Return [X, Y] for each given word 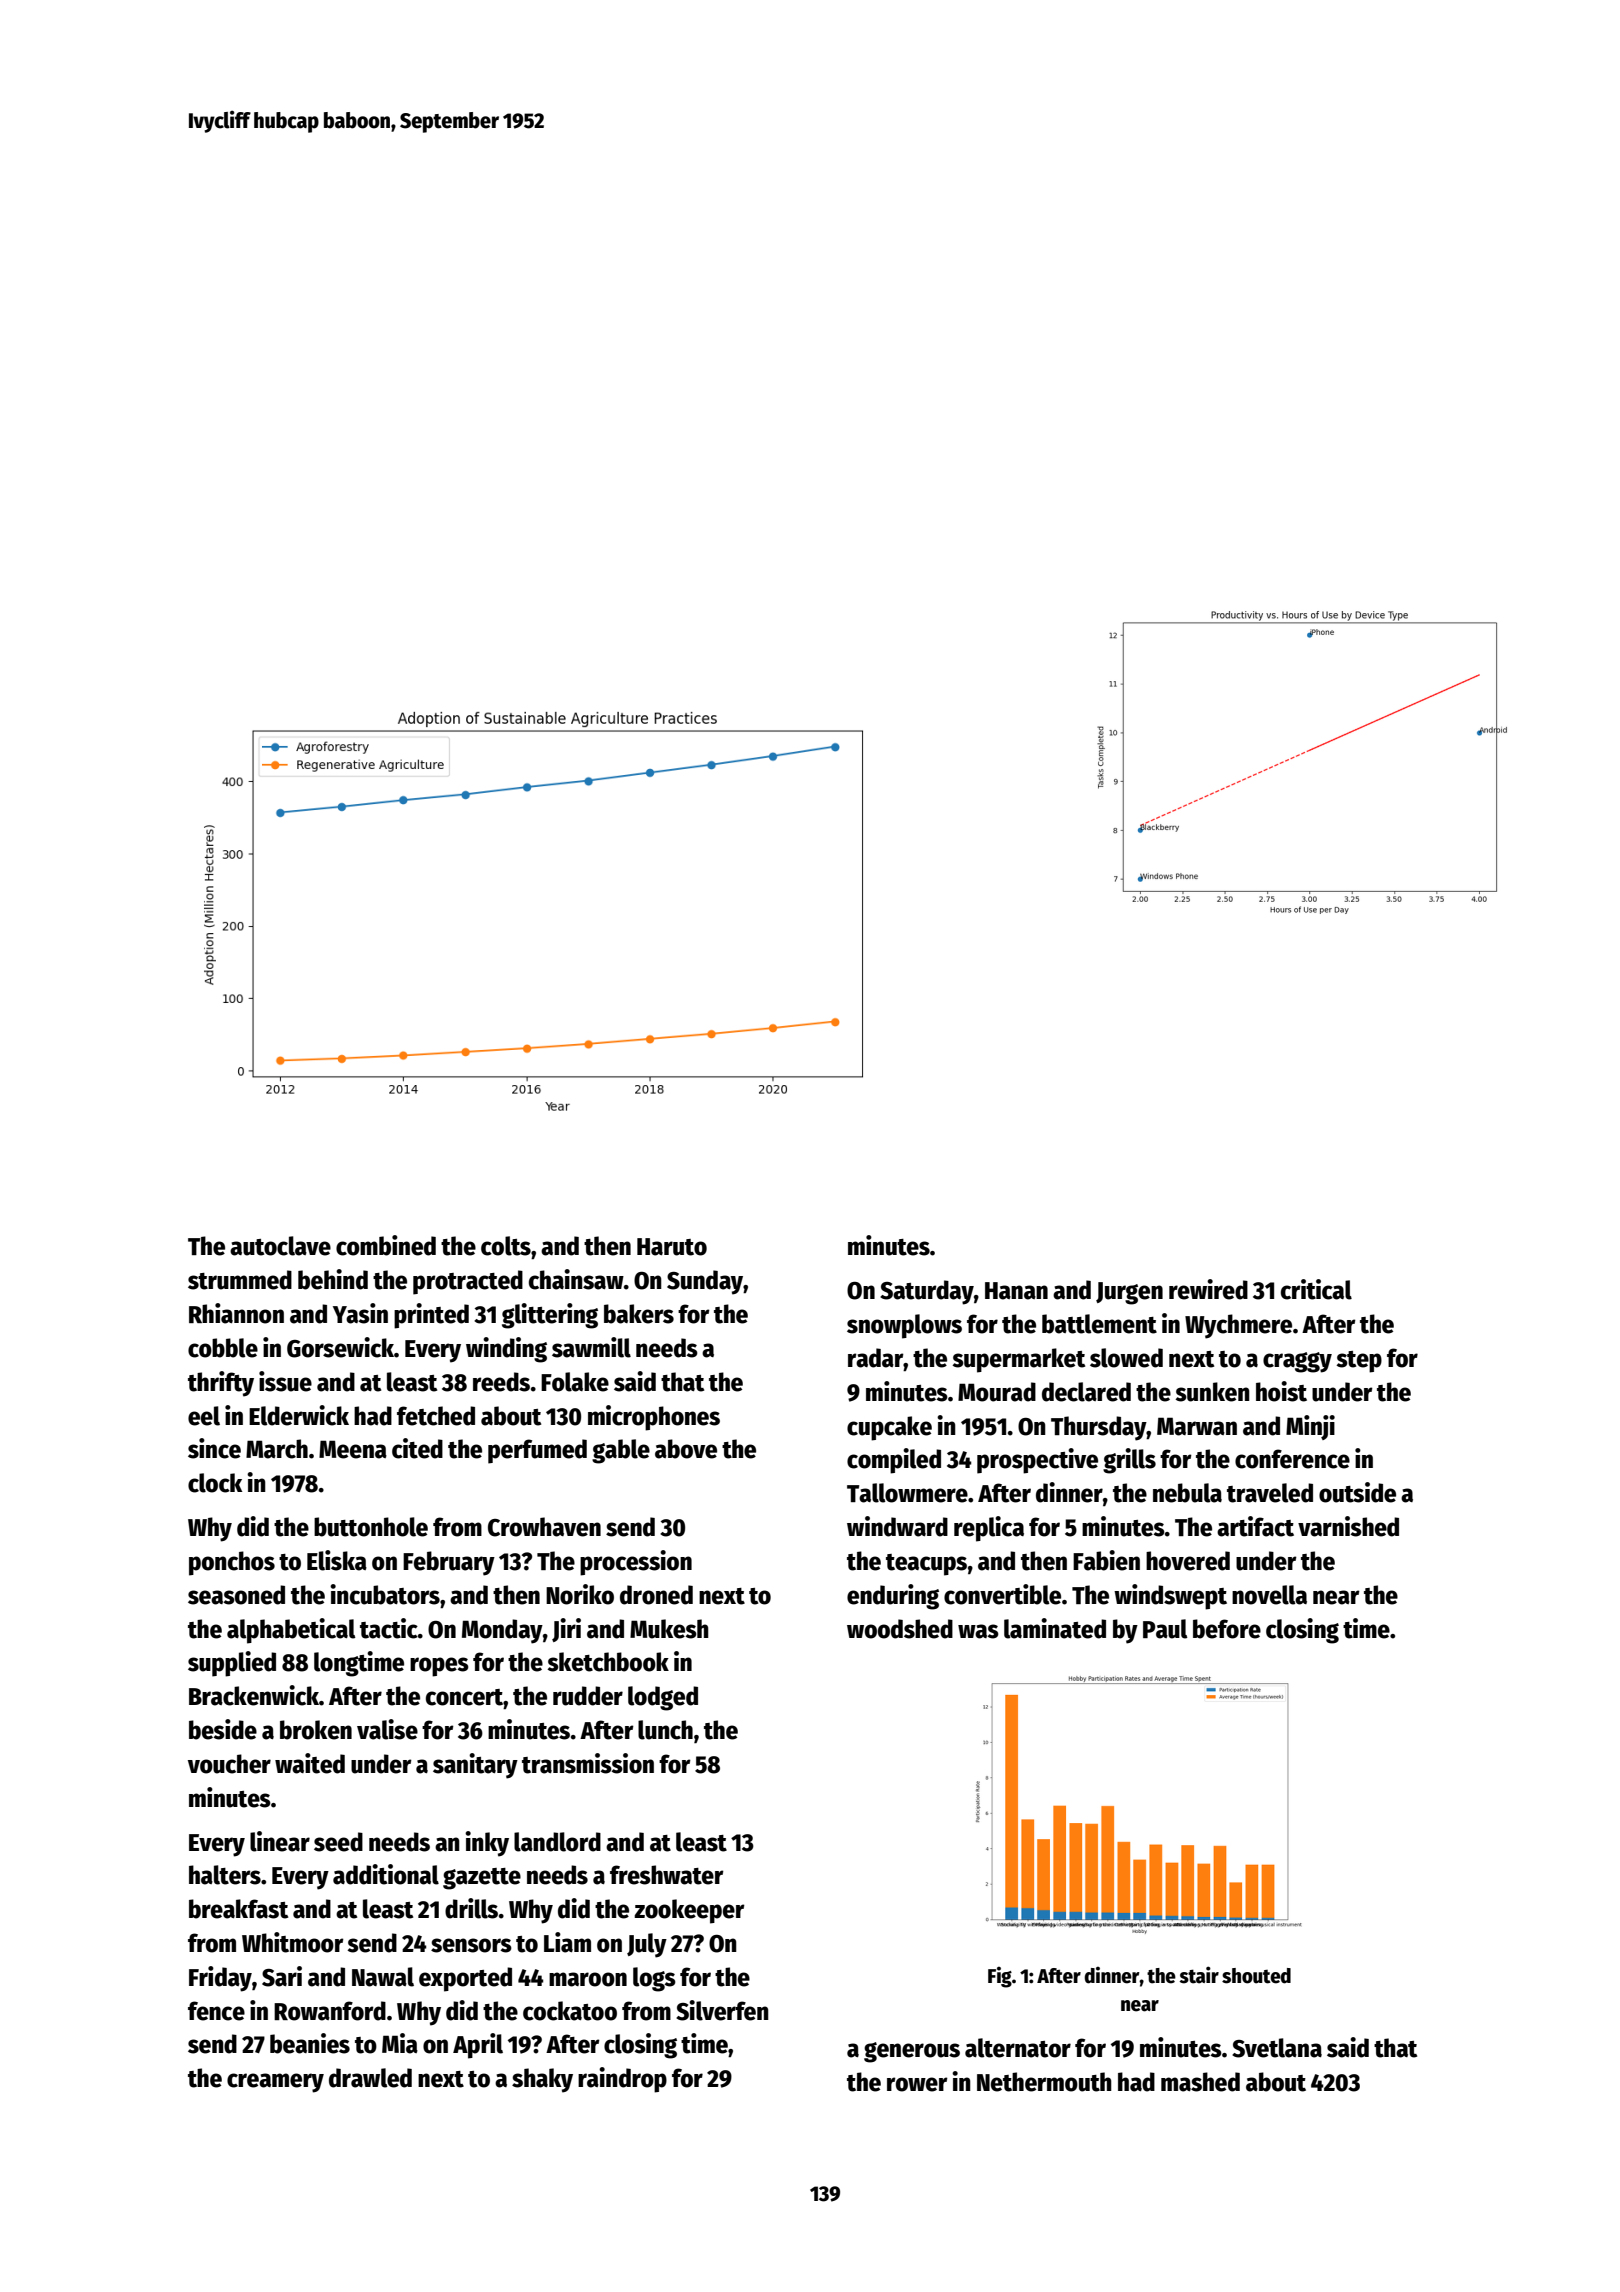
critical [1316, 1289]
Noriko [580, 1594]
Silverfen [722, 2010]
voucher [229, 1764]
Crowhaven [544, 1527]
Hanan [1016, 1291]
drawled [370, 2078]
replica [989, 1529]
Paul [1165, 1629]
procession [636, 1563]
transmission [588, 1763]
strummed [240, 1280]
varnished [1348, 1526]
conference [1292, 1459]
